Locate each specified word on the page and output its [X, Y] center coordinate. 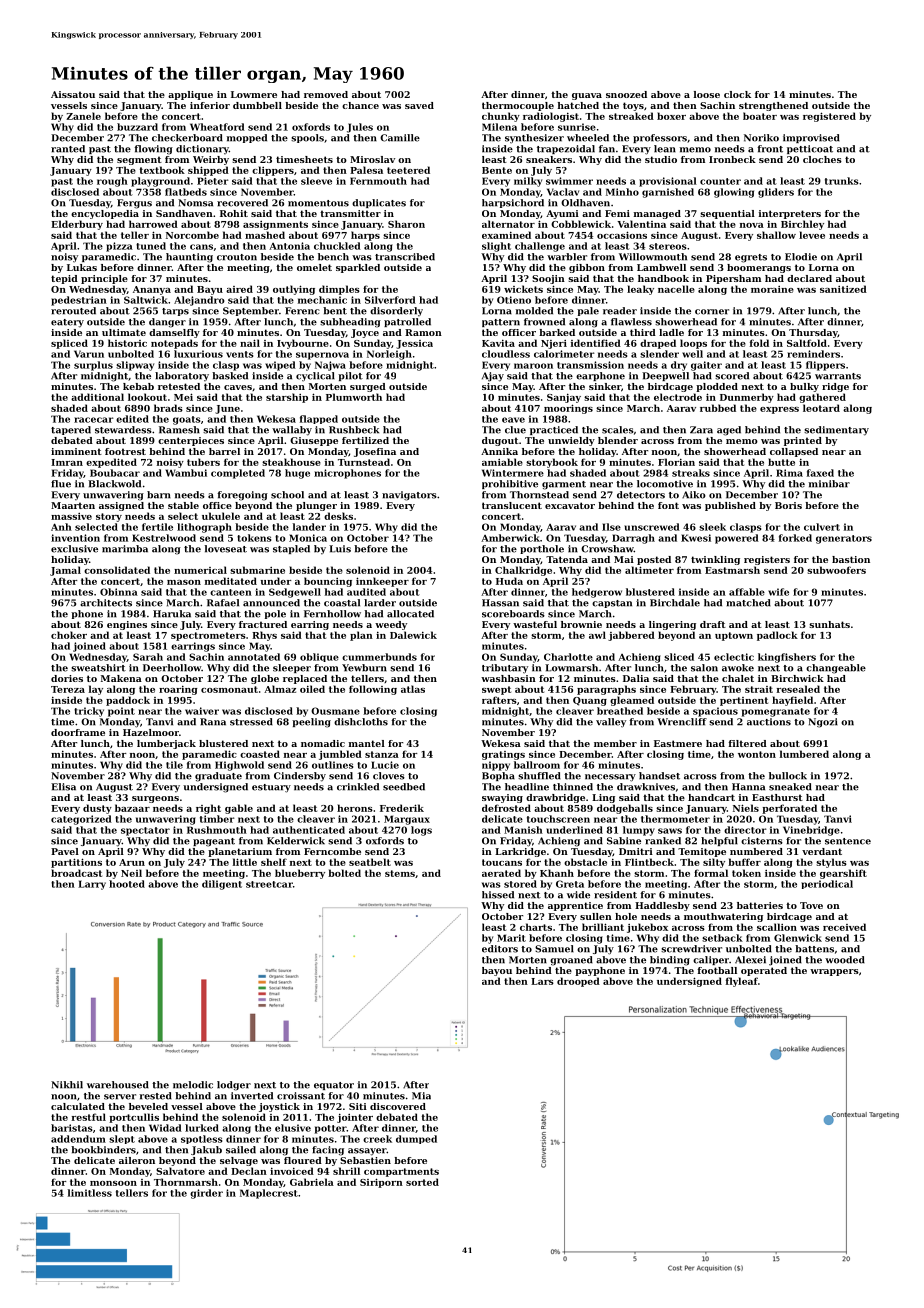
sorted [422, 1182]
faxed [820, 473]
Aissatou [73, 94]
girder [206, 1194]
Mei [183, 397]
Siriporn [381, 1183]
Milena [499, 127]
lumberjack [166, 744]
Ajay [493, 377]
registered [829, 117]
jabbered [631, 636]
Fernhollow [332, 614]
